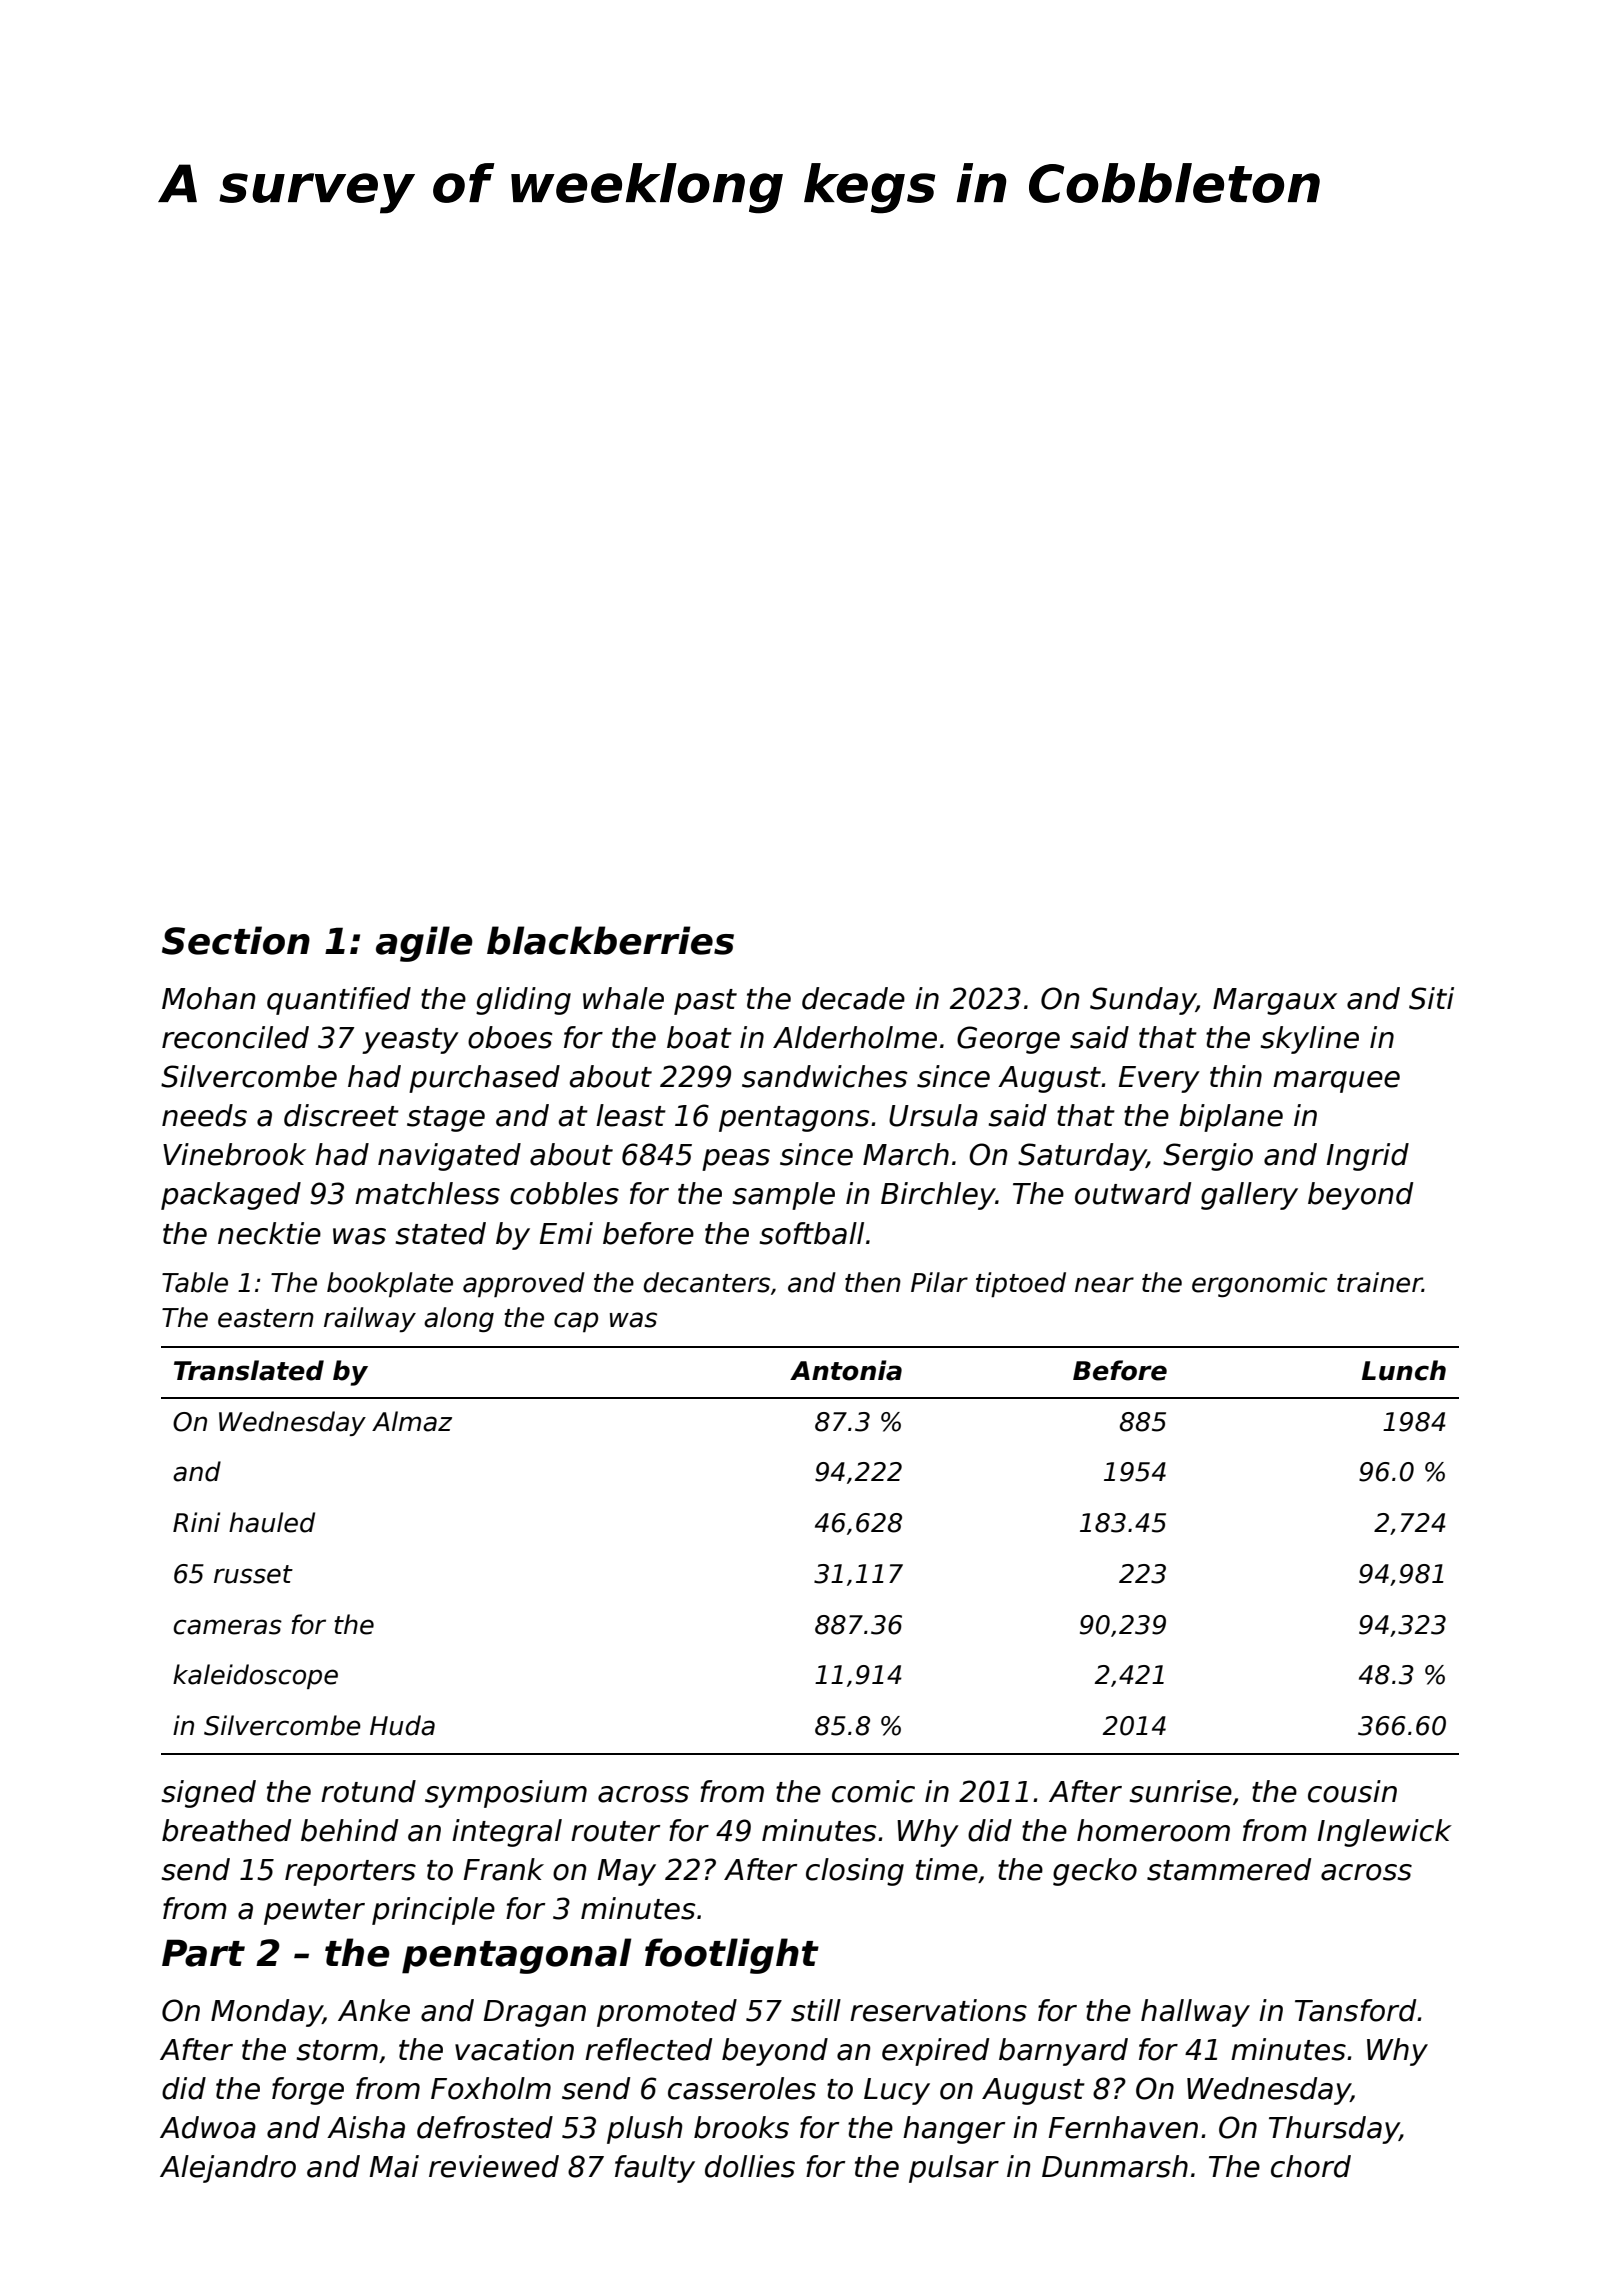 This document has width=1620, height=2292. Describe the element at coordinates (853, 998) in the document. I see `decade` at that location.
